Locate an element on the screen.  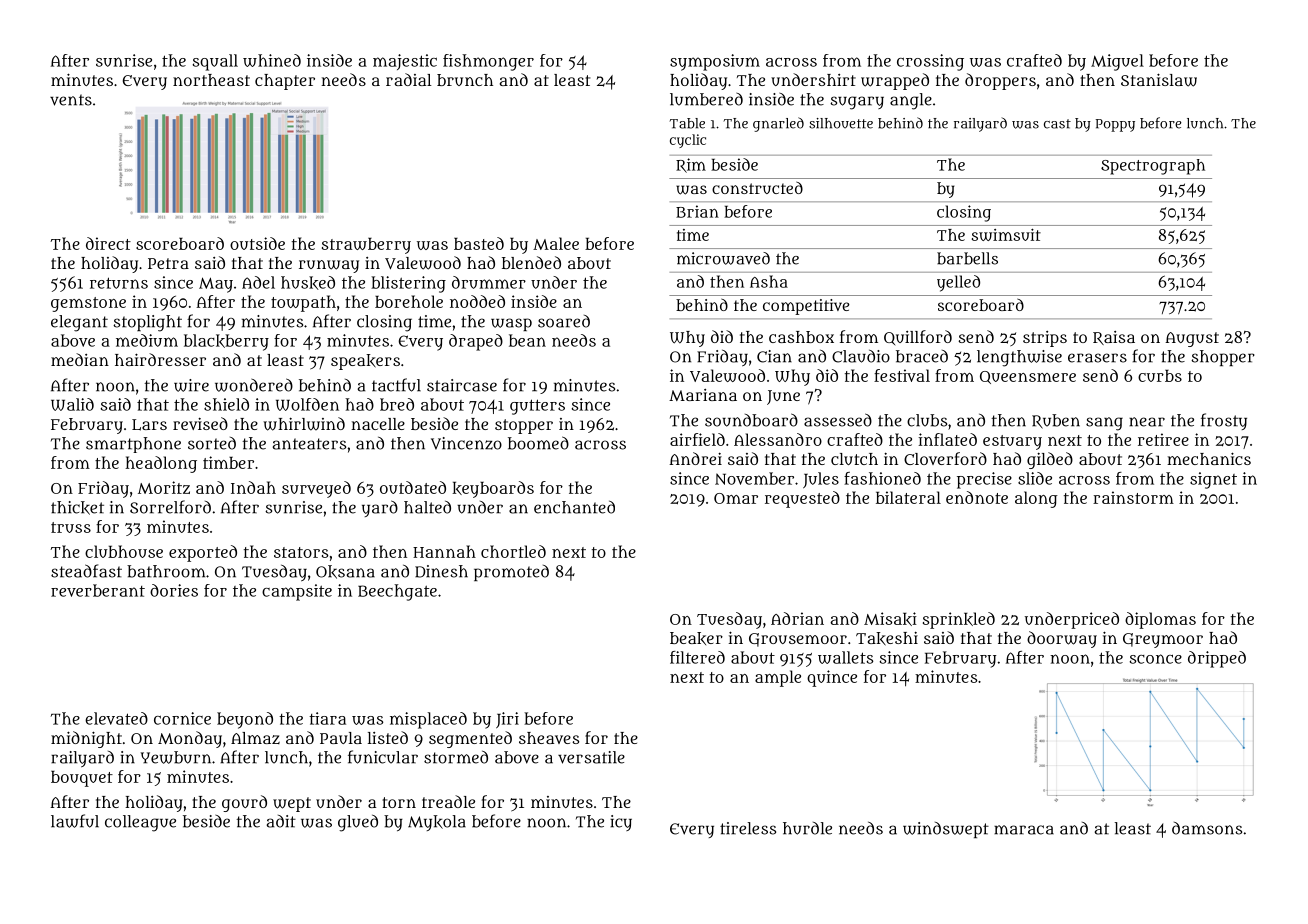
vents is located at coordinates (71, 100).
